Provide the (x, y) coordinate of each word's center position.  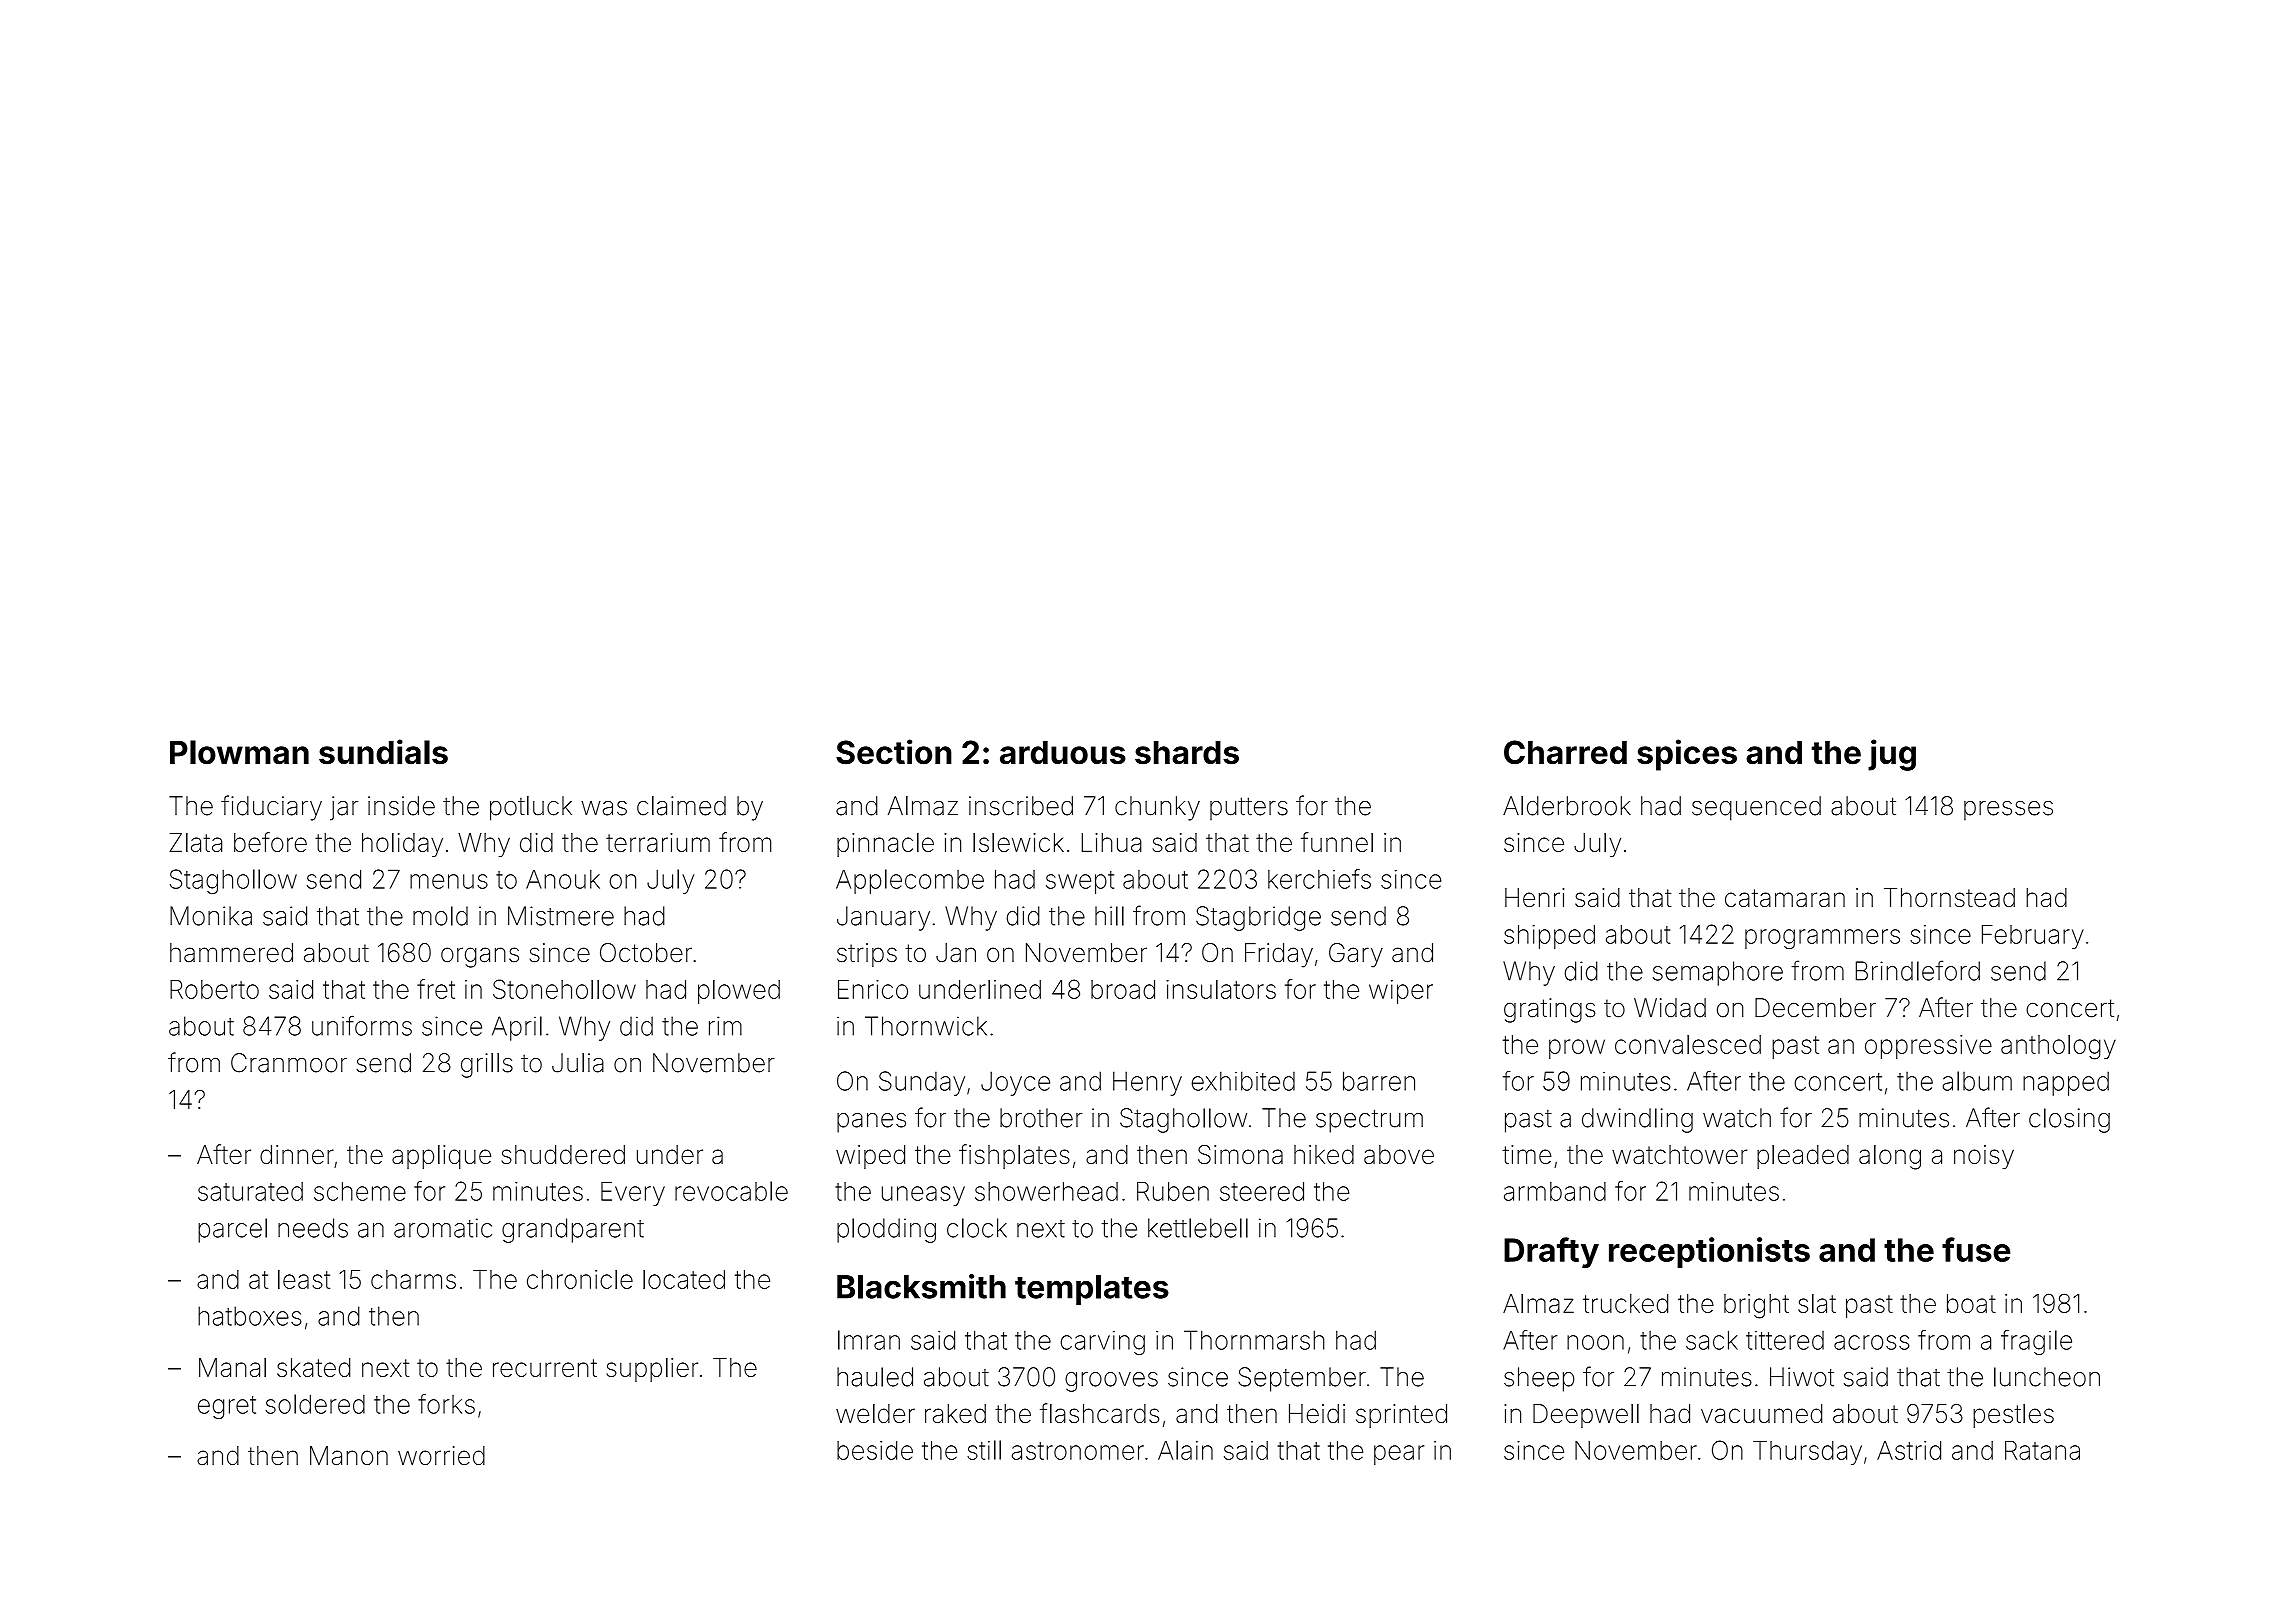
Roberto (214, 989)
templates (1092, 1290)
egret (227, 1407)
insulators (1221, 989)
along (1890, 1157)
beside (875, 1450)
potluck (531, 808)
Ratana (2042, 1450)
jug (1892, 755)
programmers (1822, 939)
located (684, 1279)
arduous (1063, 753)
